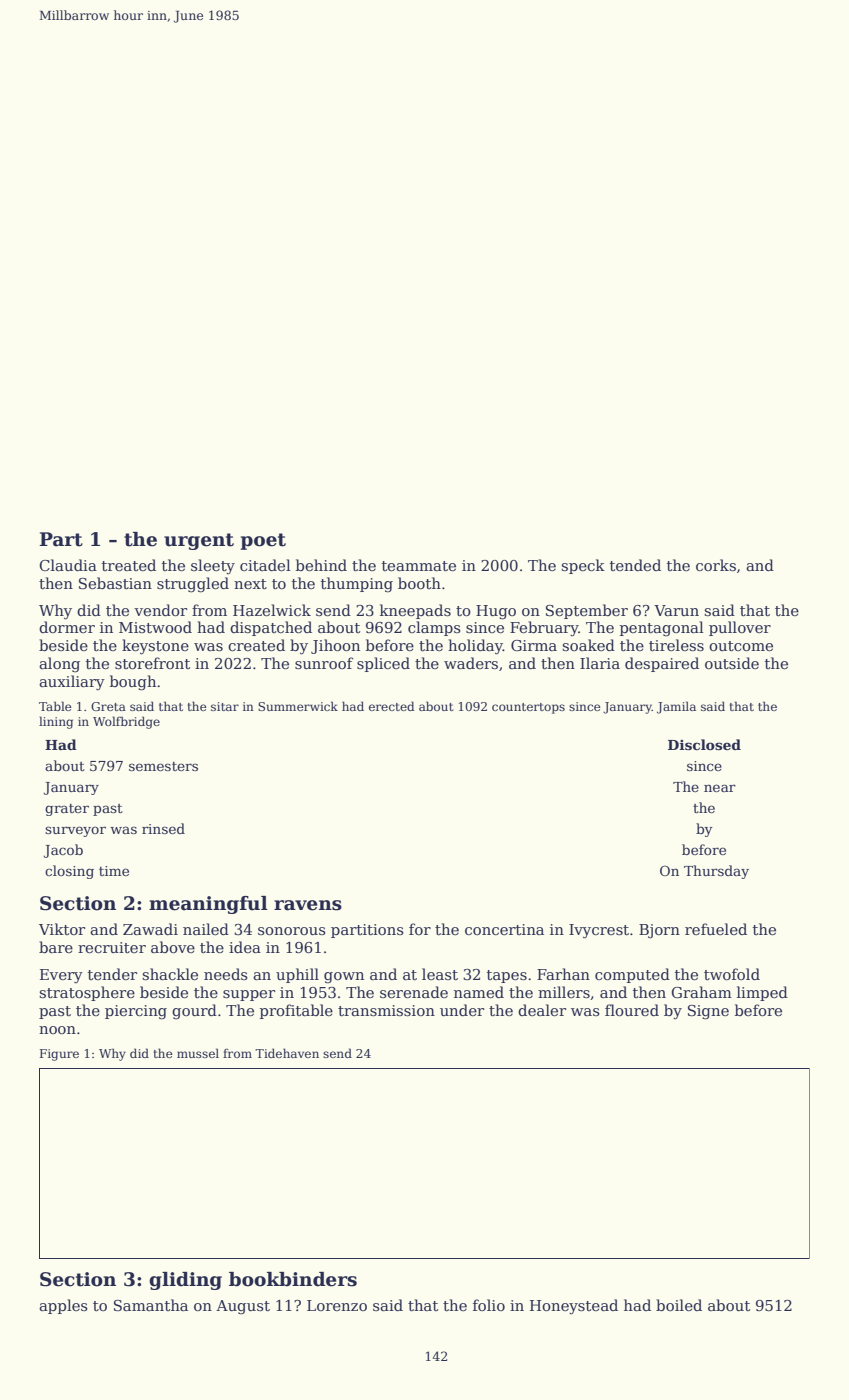 The width and height of the screenshot is (849, 1400). I want to click on countertops, so click(528, 708).
